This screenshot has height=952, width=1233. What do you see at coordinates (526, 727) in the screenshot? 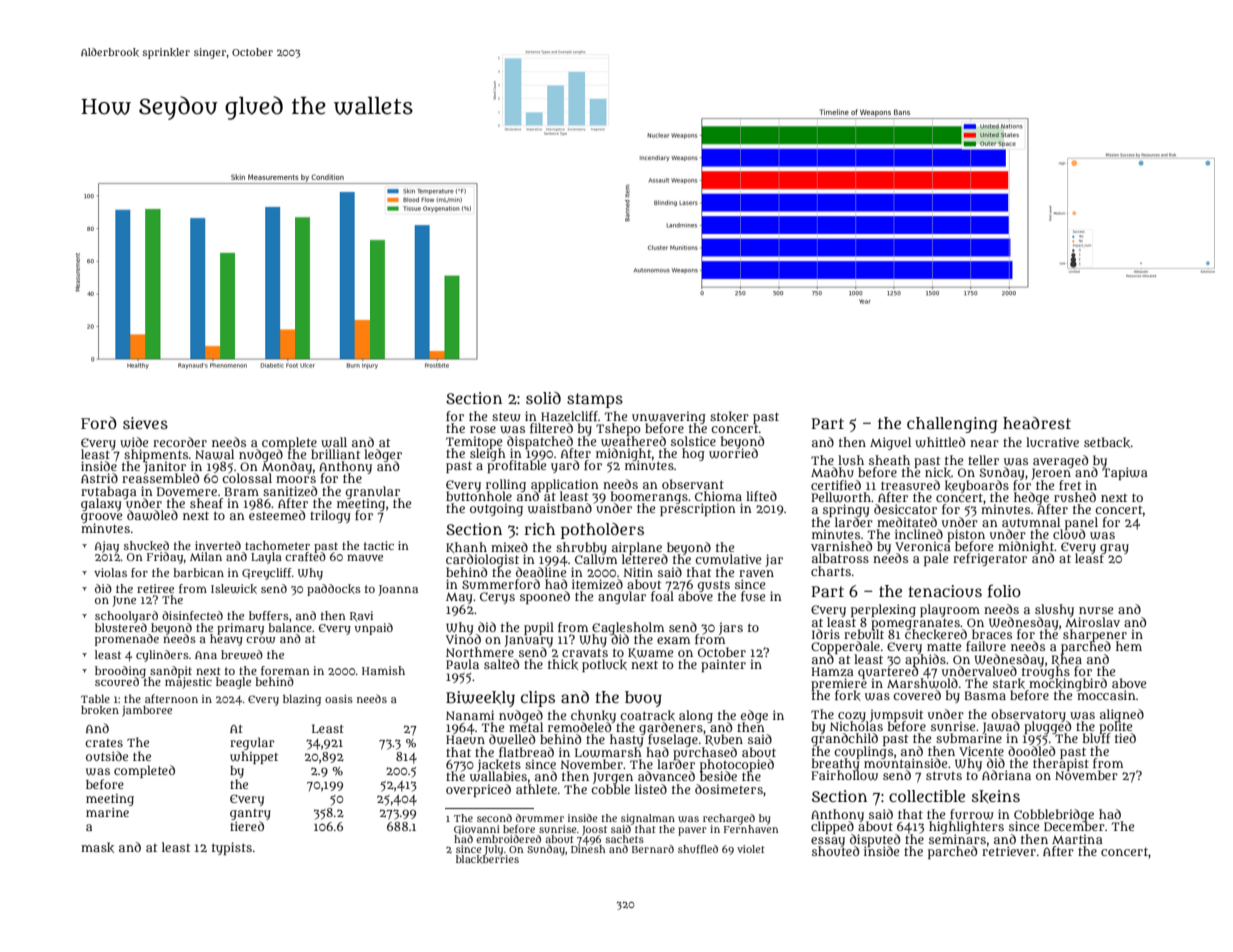
I see `metal` at bounding box center [526, 727].
